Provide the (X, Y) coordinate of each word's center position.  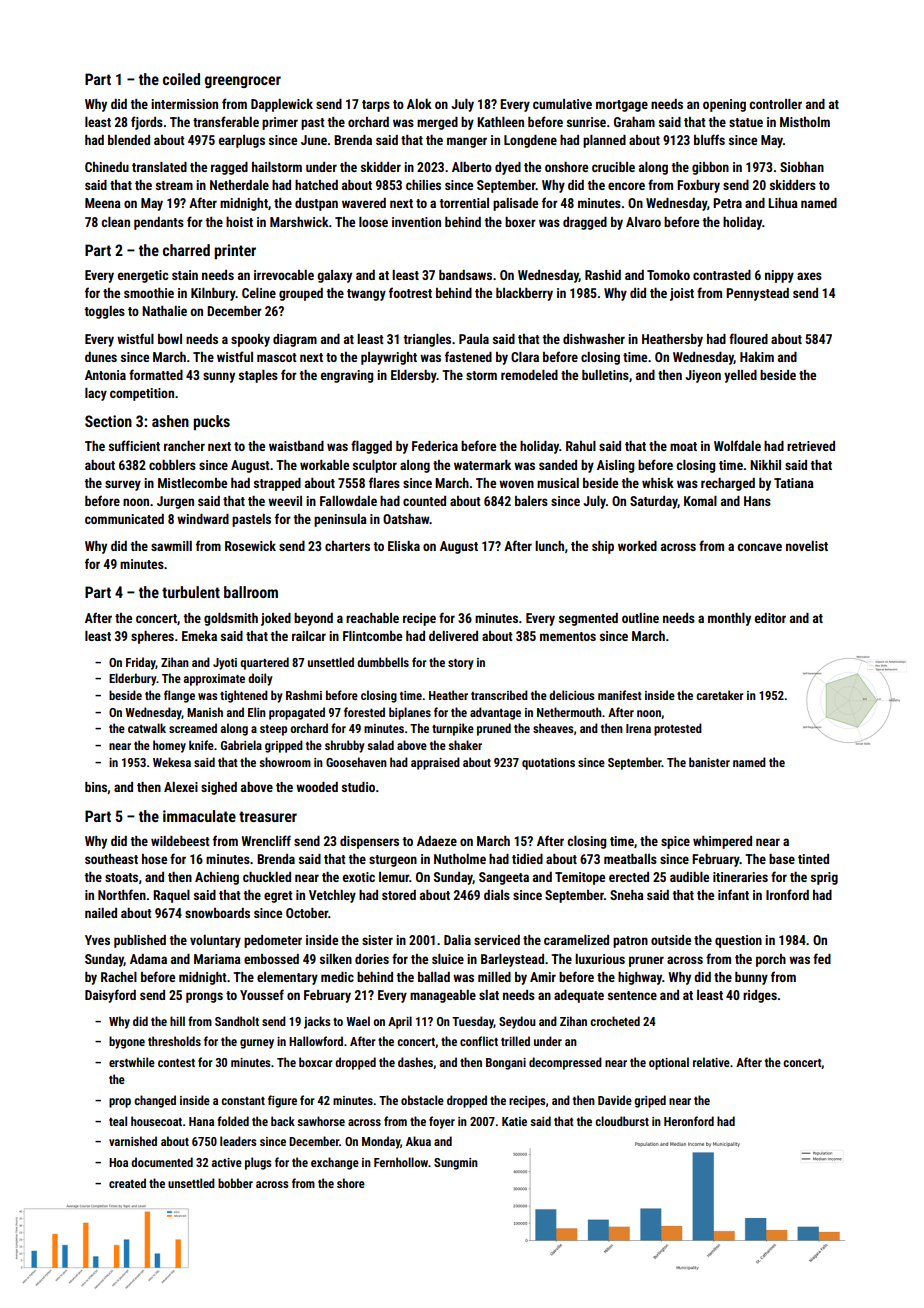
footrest (410, 292)
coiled (181, 79)
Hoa (118, 1162)
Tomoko (668, 275)
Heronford (689, 1121)
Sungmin (456, 1164)
